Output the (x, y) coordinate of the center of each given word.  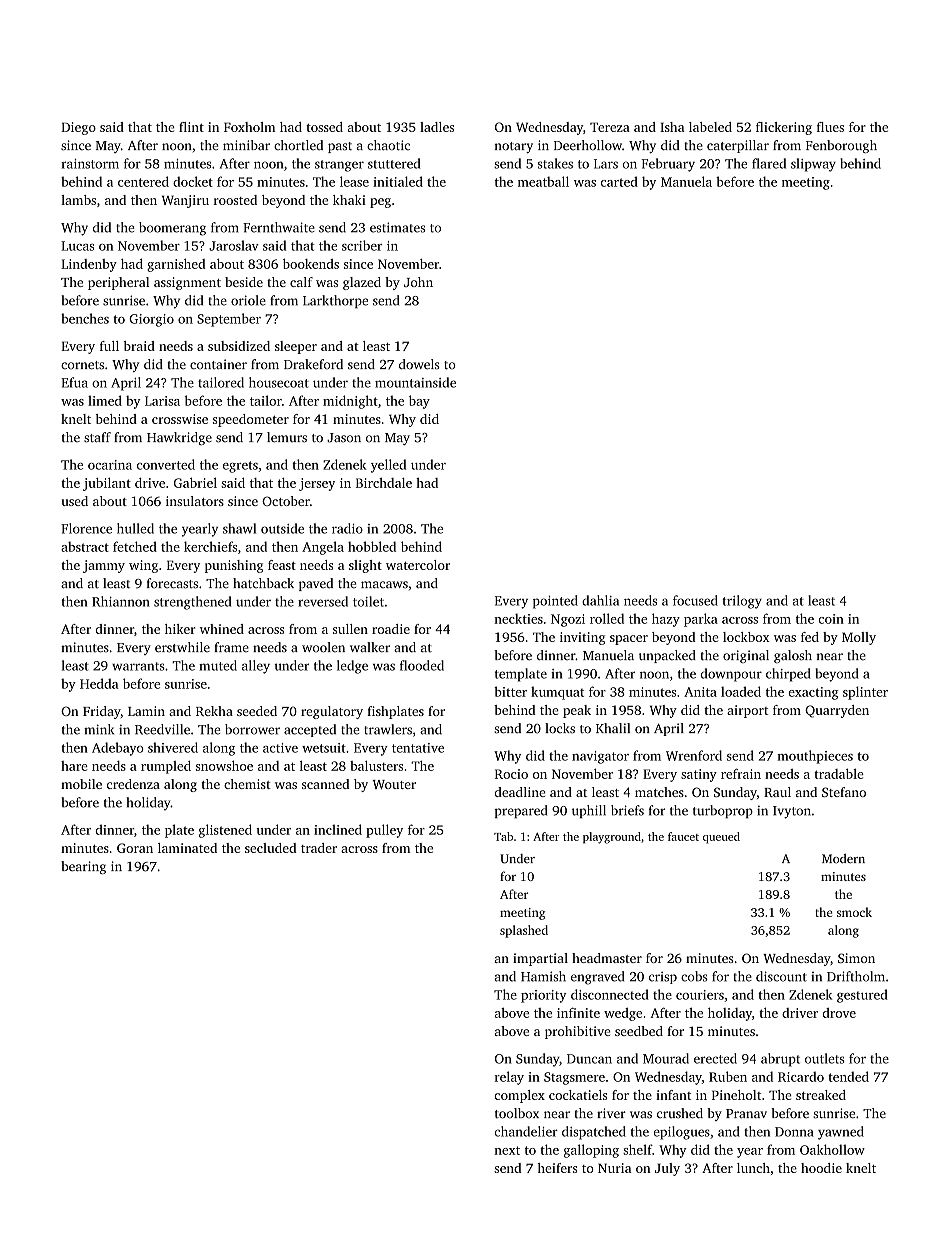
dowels (419, 364)
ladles (437, 127)
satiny (699, 775)
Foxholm (249, 127)
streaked (821, 1095)
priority (543, 996)
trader (319, 848)
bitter (510, 691)
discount (781, 976)
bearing (83, 867)
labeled (710, 127)
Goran (135, 848)
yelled (388, 466)
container (218, 364)
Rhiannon (121, 601)
